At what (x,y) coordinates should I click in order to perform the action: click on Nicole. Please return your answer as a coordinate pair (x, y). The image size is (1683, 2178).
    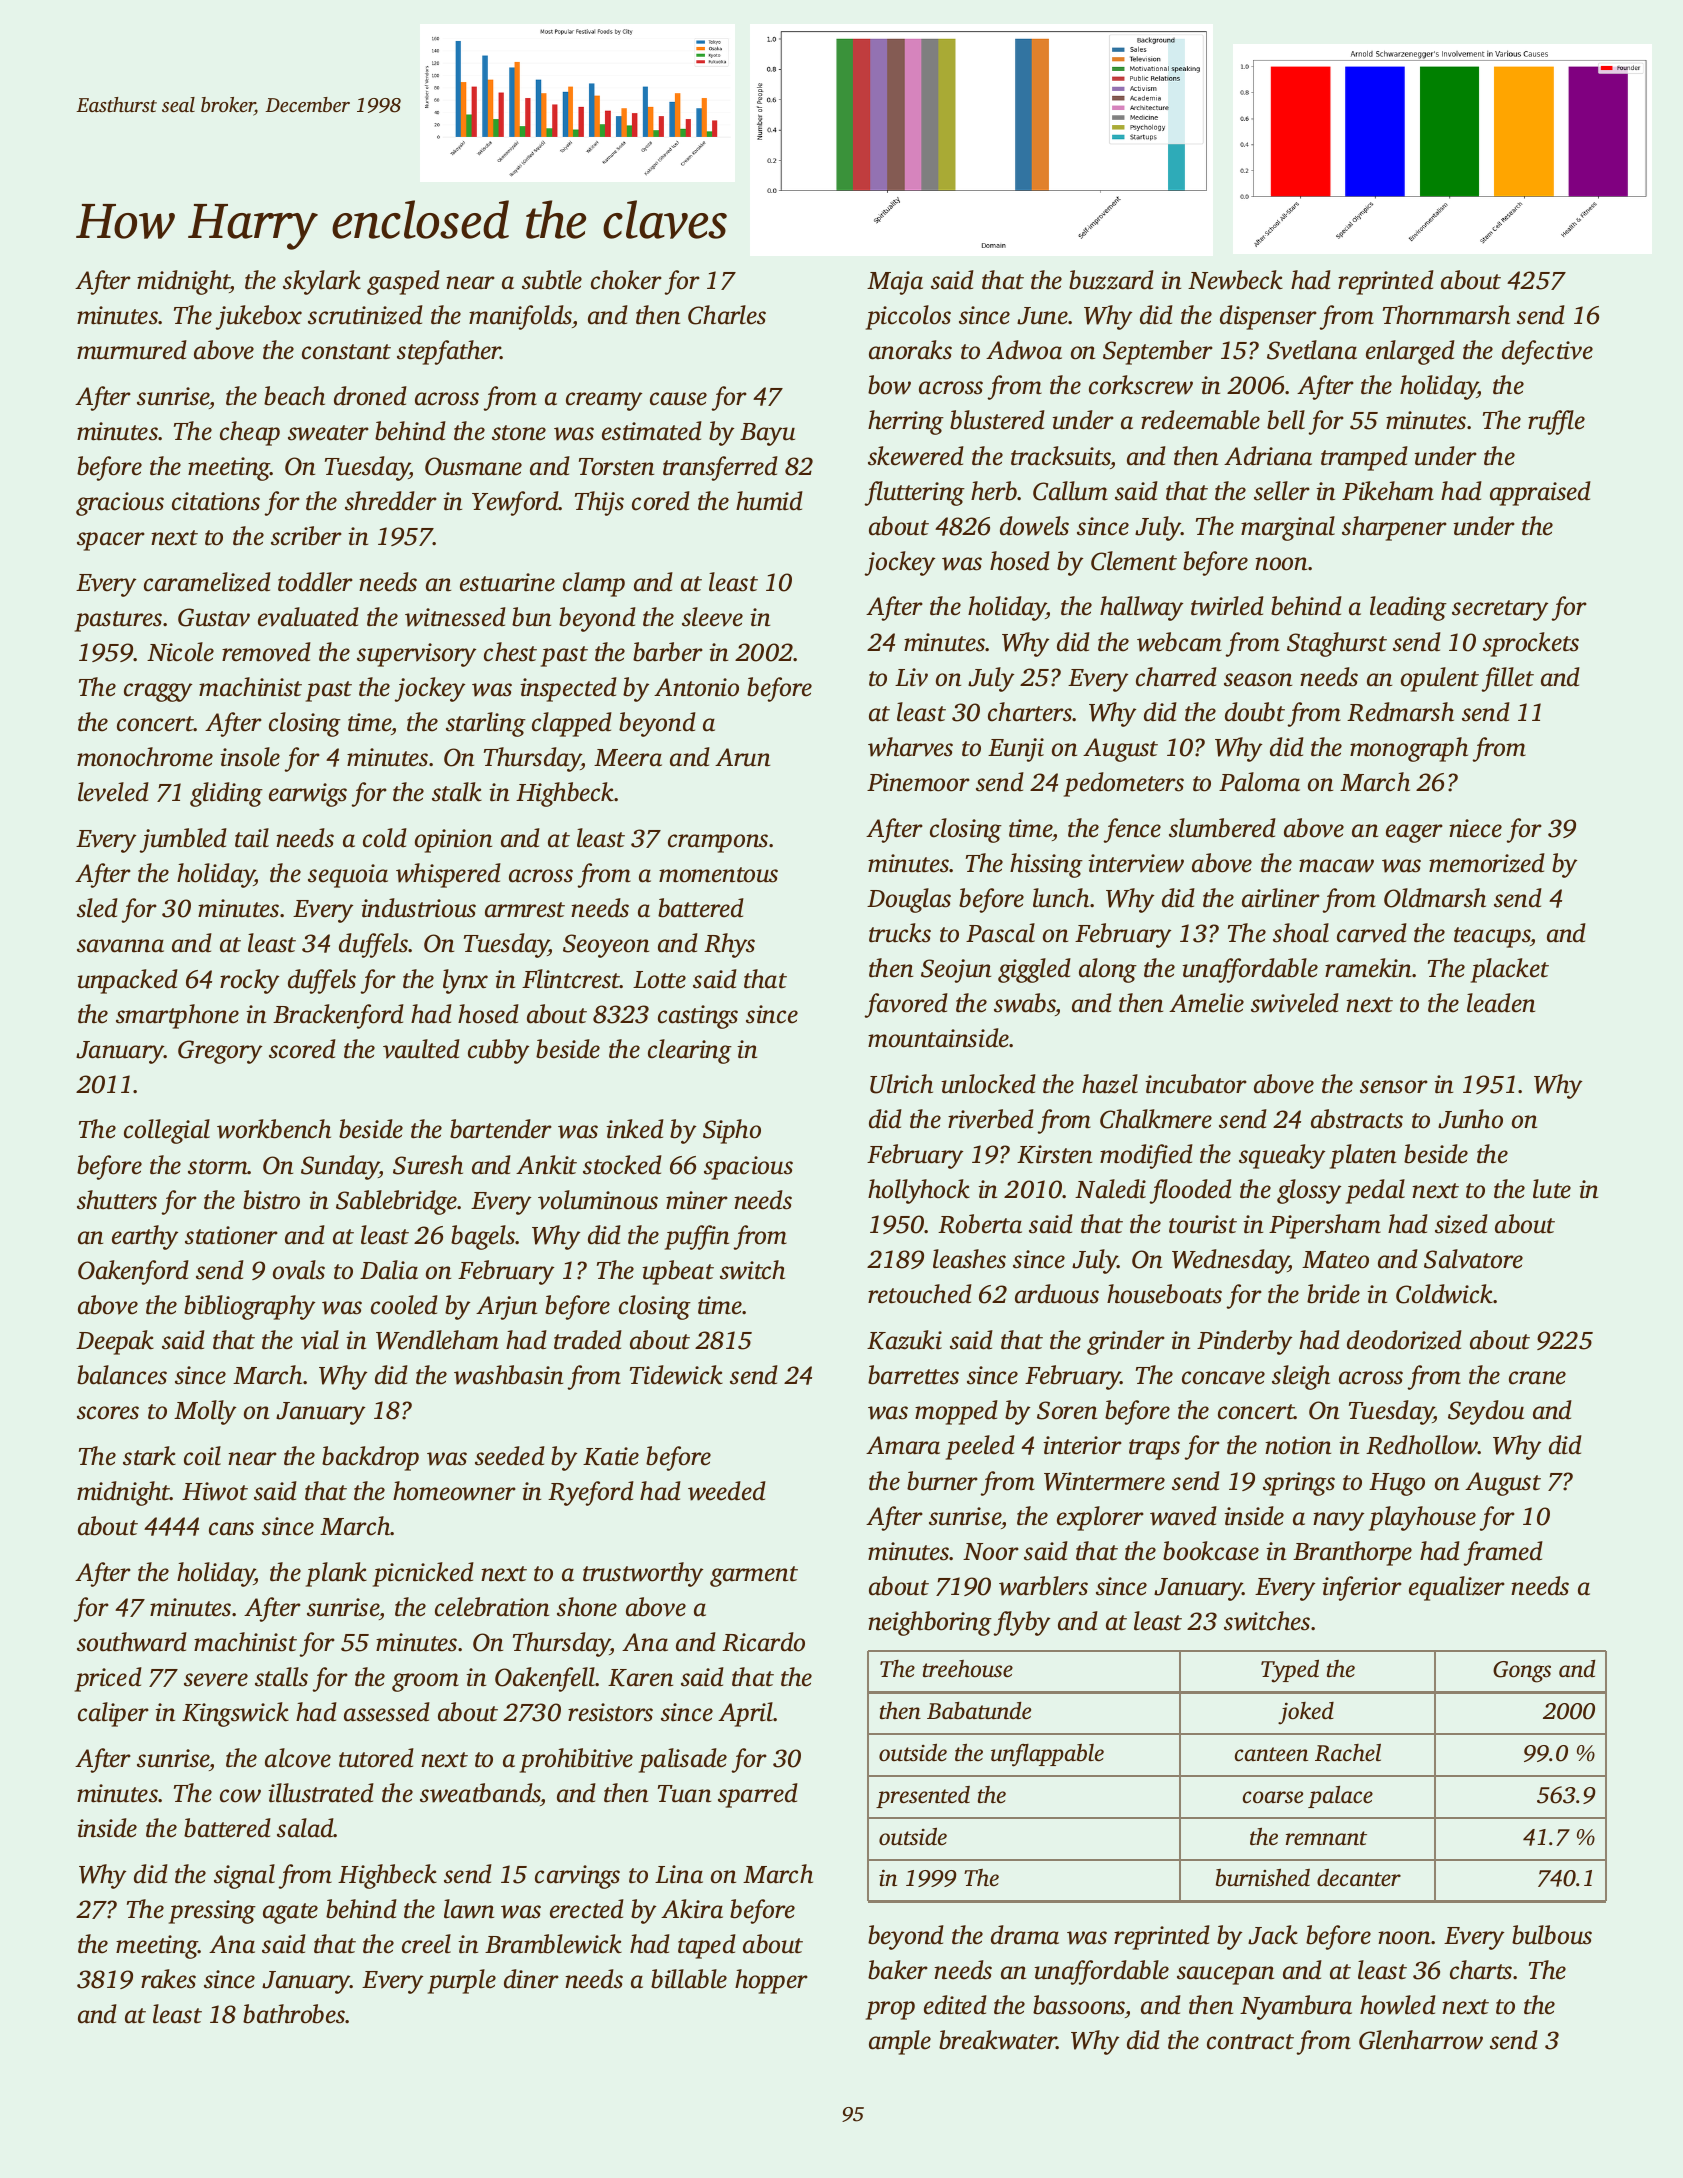
    Looking at the image, I should click on (180, 652).
